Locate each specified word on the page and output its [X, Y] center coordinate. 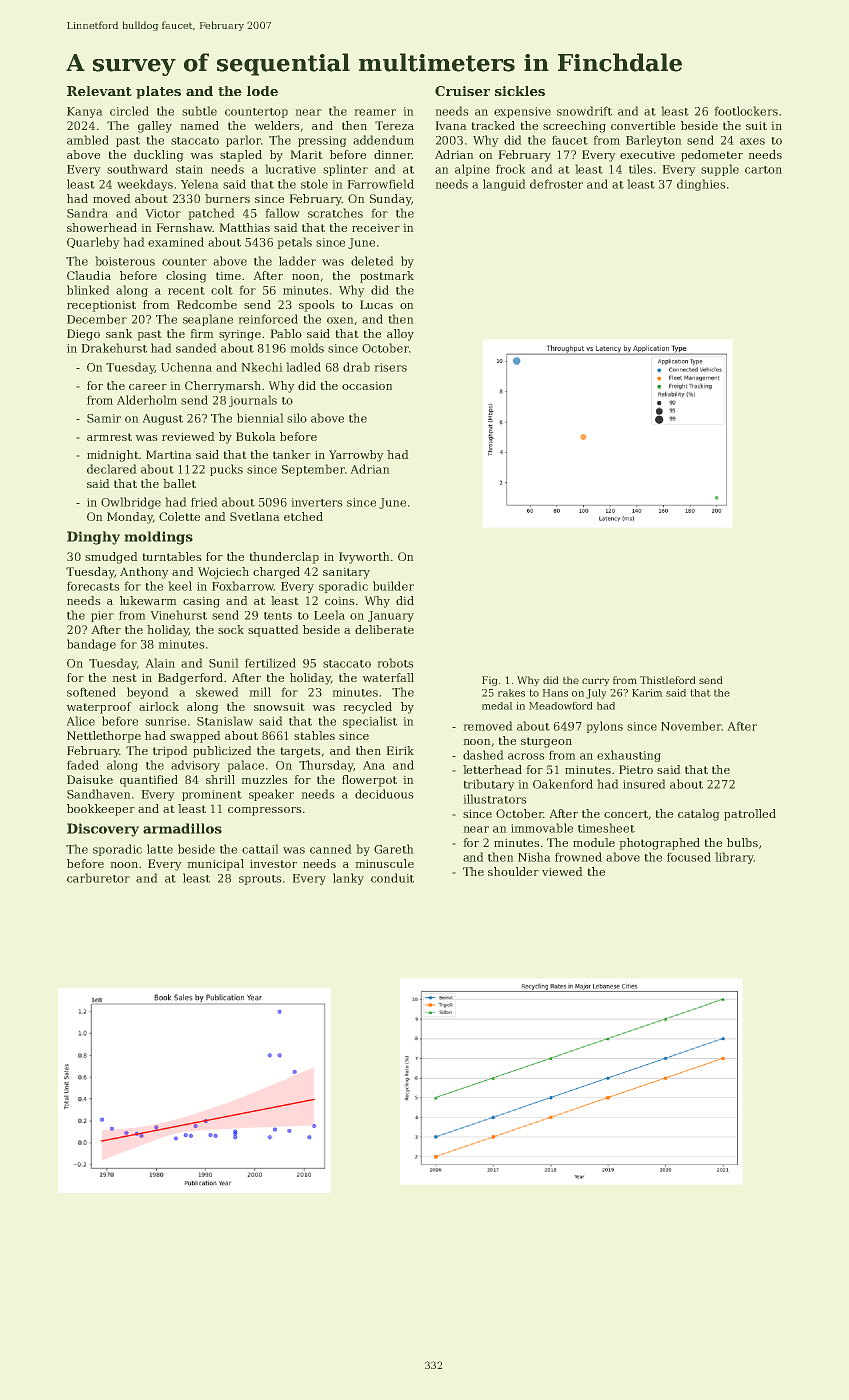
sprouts [260, 880]
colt [222, 290]
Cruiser [462, 91]
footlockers [746, 111]
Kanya [85, 112]
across [526, 756]
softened [91, 692]
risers [390, 367]
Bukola [256, 436]
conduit [392, 878]
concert [626, 814]
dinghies [701, 185]
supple [720, 170]
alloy [400, 335]
